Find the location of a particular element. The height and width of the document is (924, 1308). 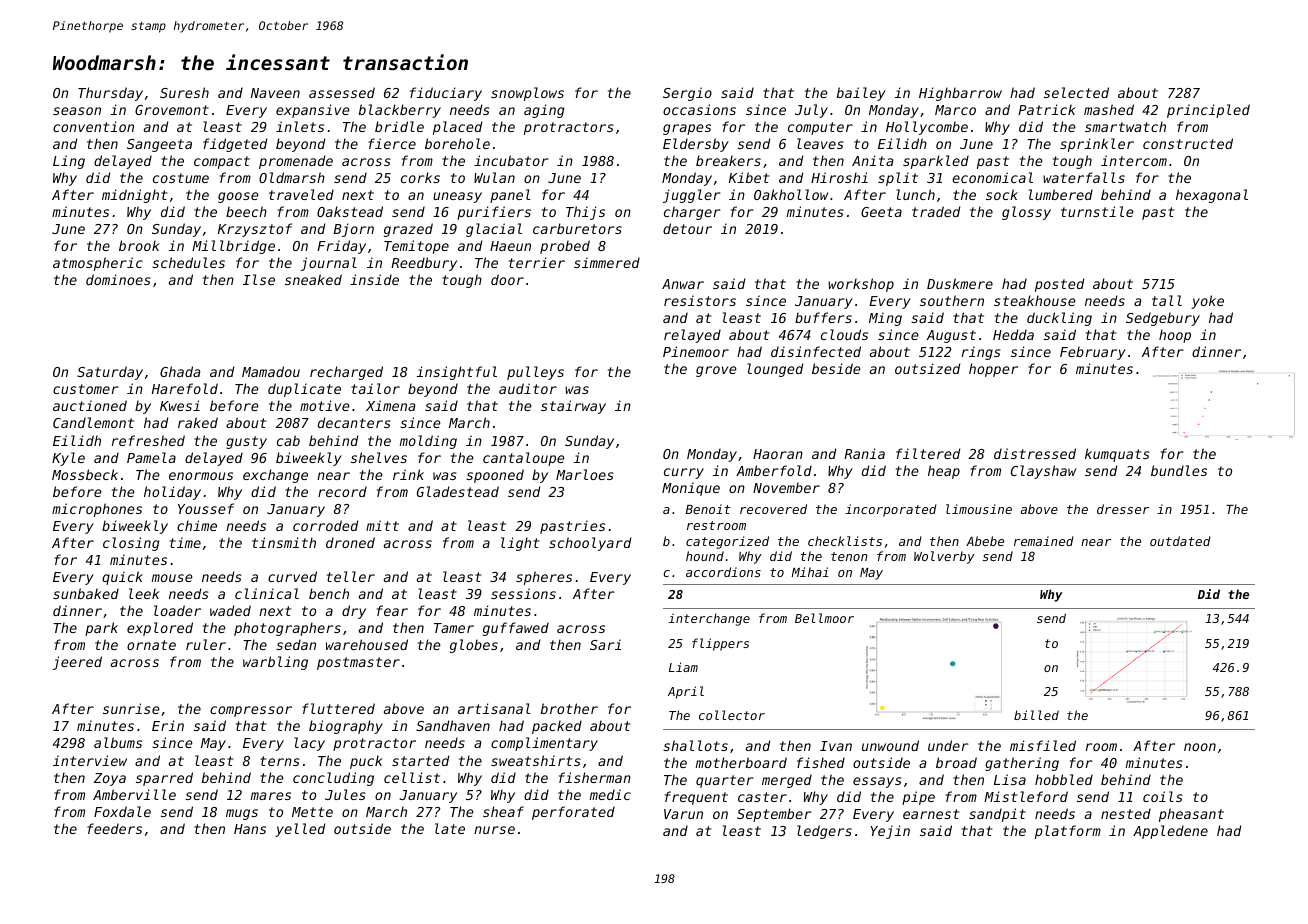

Naveen is located at coordinates (275, 93).
